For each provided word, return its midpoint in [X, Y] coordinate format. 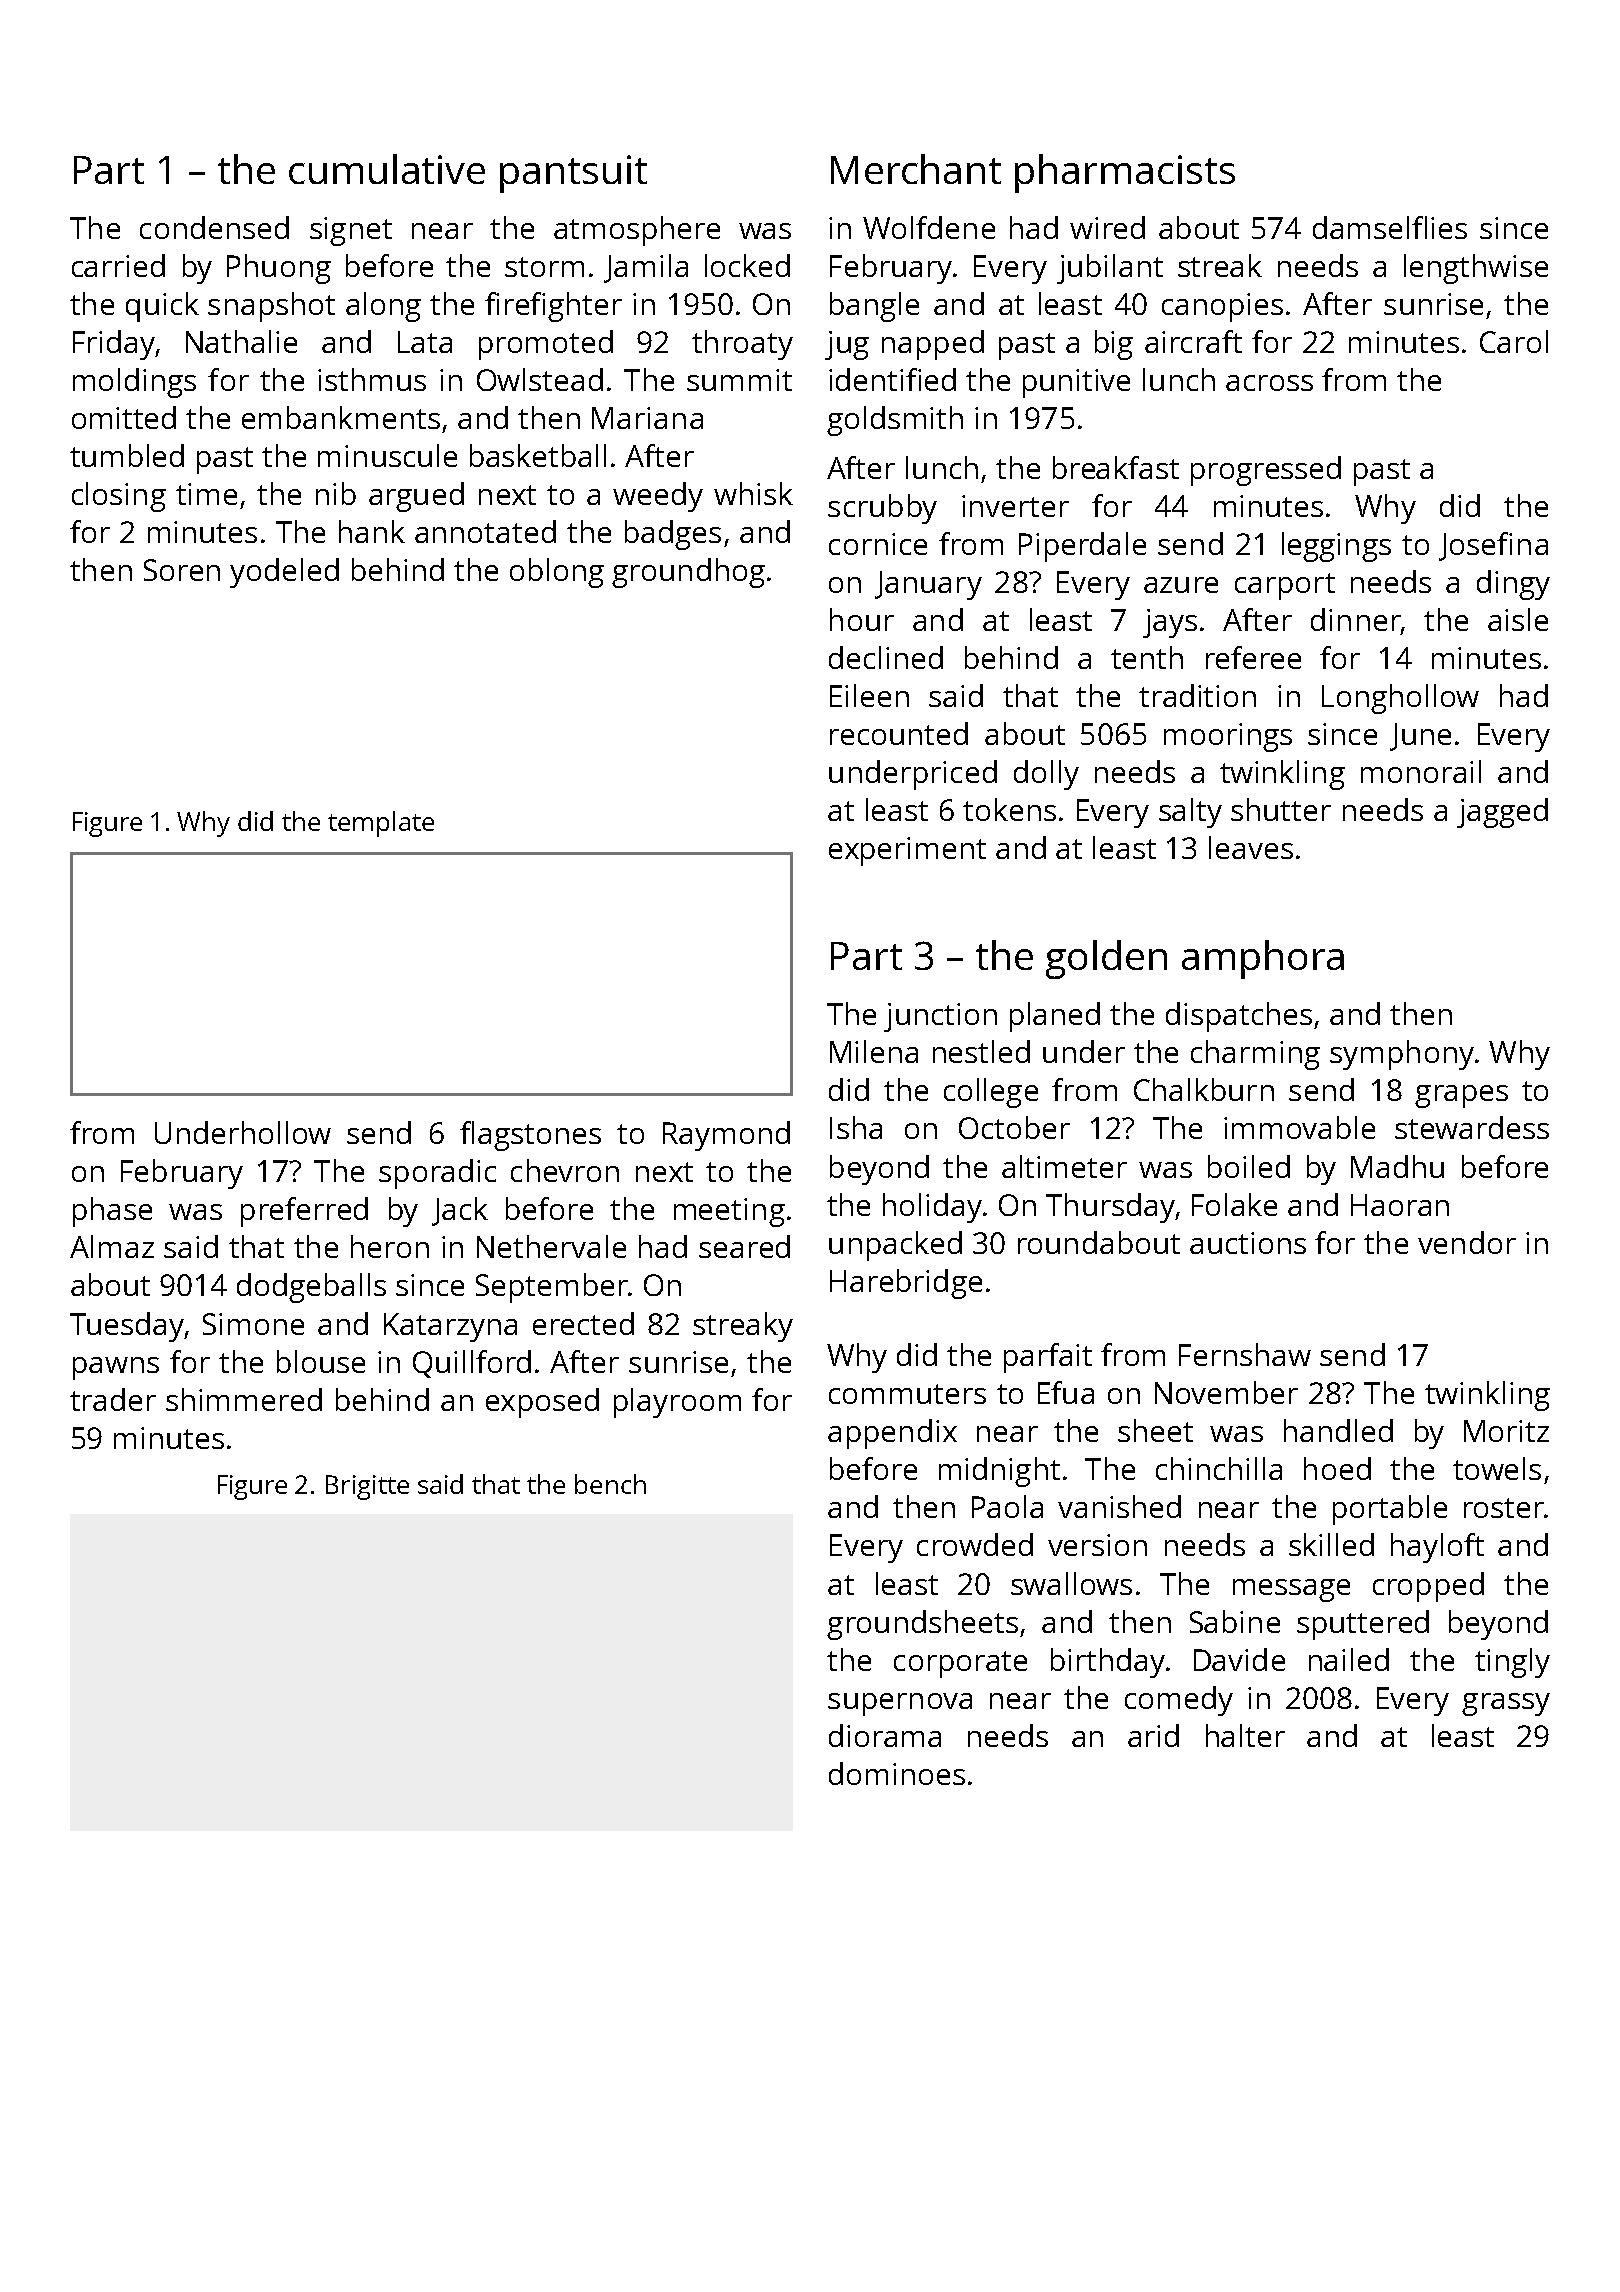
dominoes [897, 1773]
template [381, 824]
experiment [907, 851]
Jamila [646, 268]
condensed [214, 227]
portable [1390, 1510]
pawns [116, 1368]
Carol [1514, 341]
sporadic [437, 1174]
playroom [677, 1403]
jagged [1502, 813]
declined [886, 657]
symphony [1402, 1055]
